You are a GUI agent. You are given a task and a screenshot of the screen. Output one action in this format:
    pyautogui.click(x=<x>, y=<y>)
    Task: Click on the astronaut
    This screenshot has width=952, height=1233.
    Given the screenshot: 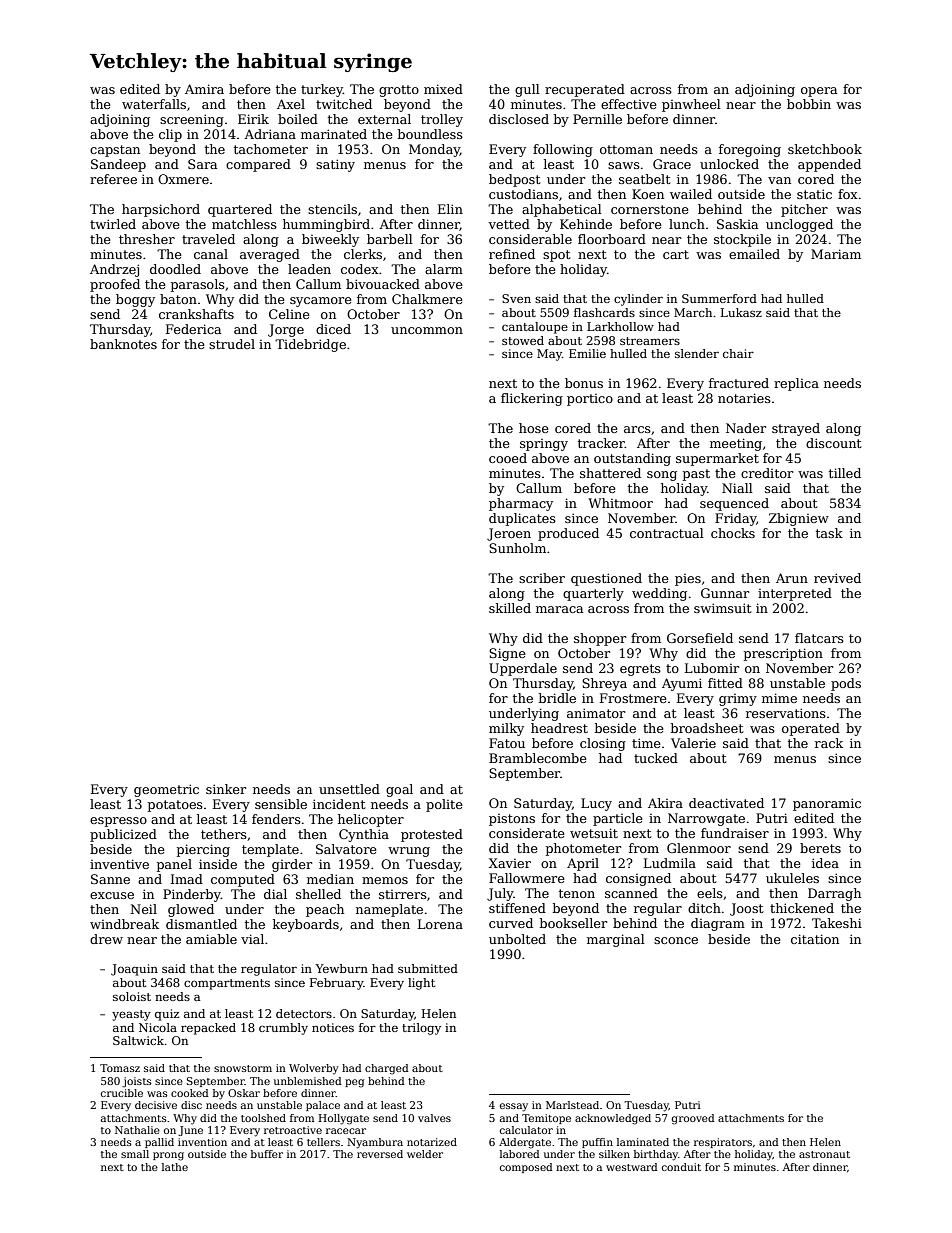 What is the action you would take?
    pyautogui.click(x=824, y=1154)
